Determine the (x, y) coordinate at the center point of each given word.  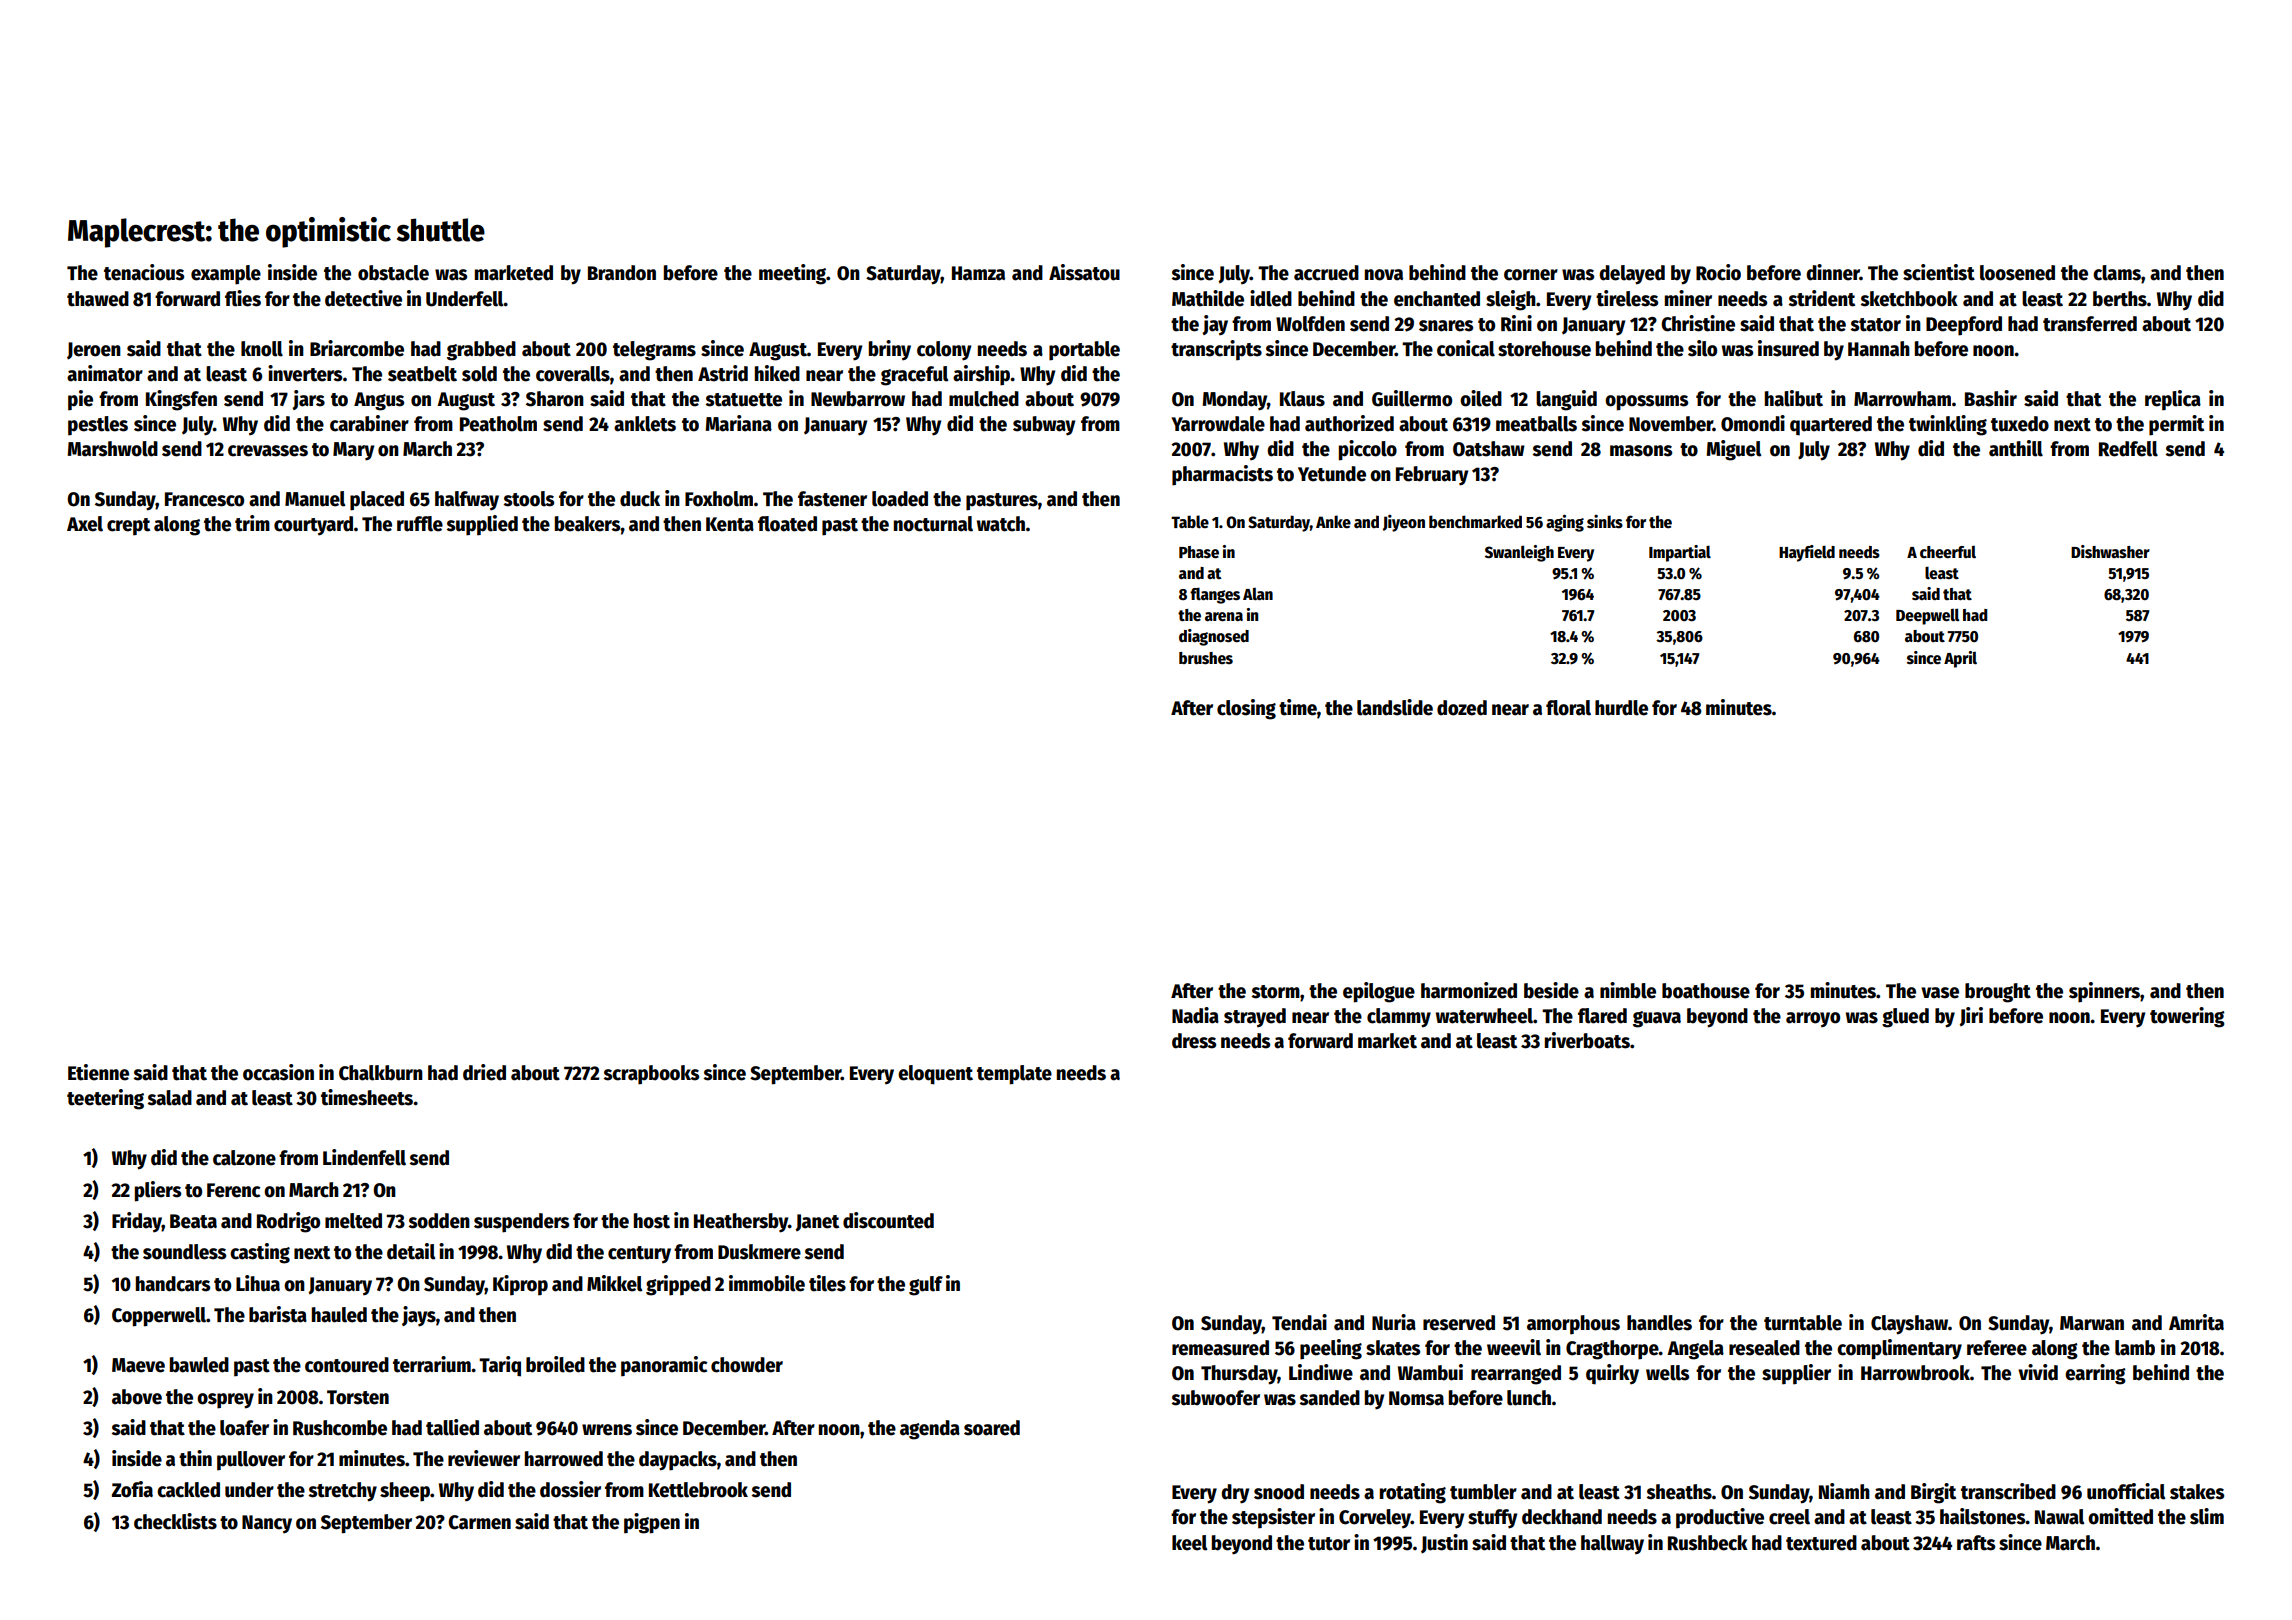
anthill (2016, 448)
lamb (2135, 1348)
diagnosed (1214, 637)
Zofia (132, 1489)
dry (1235, 1494)
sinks (1605, 522)
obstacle (393, 273)
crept (128, 527)
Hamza (978, 273)
